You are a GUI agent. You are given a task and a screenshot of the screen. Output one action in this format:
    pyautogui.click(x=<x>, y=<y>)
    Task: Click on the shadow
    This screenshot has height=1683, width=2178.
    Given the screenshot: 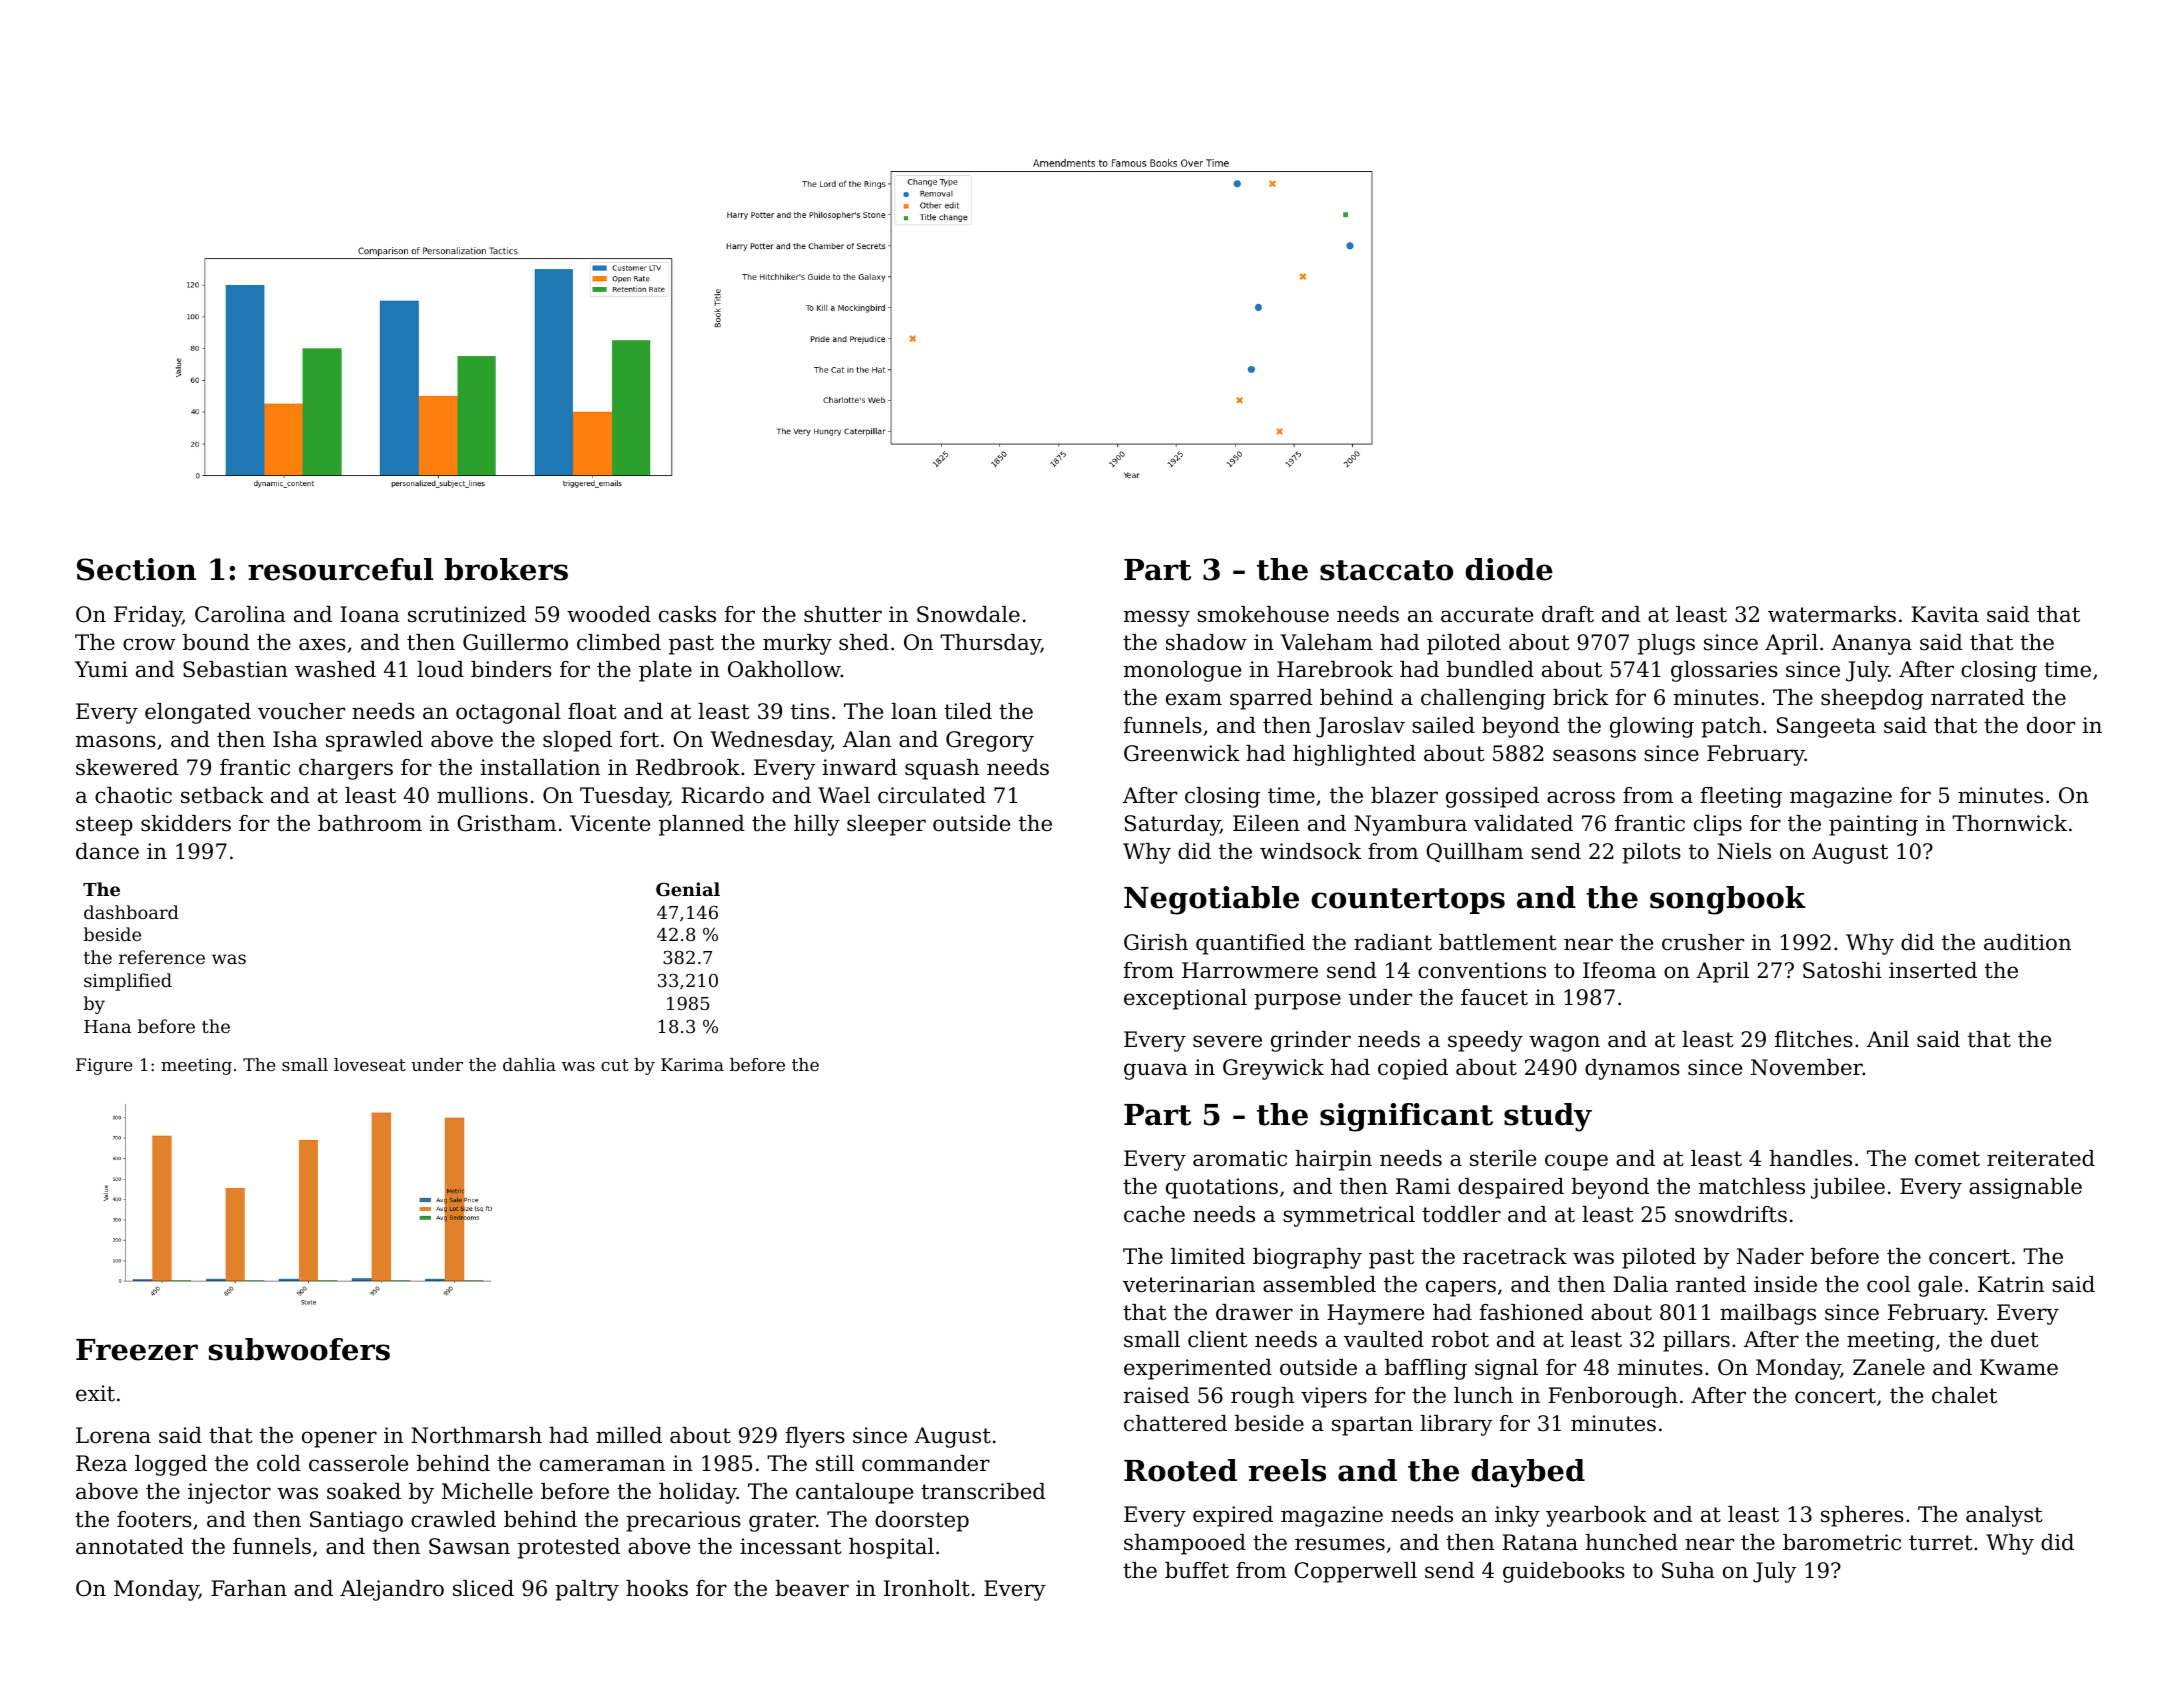 What is the action you would take?
    pyautogui.click(x=1206, y=642)
